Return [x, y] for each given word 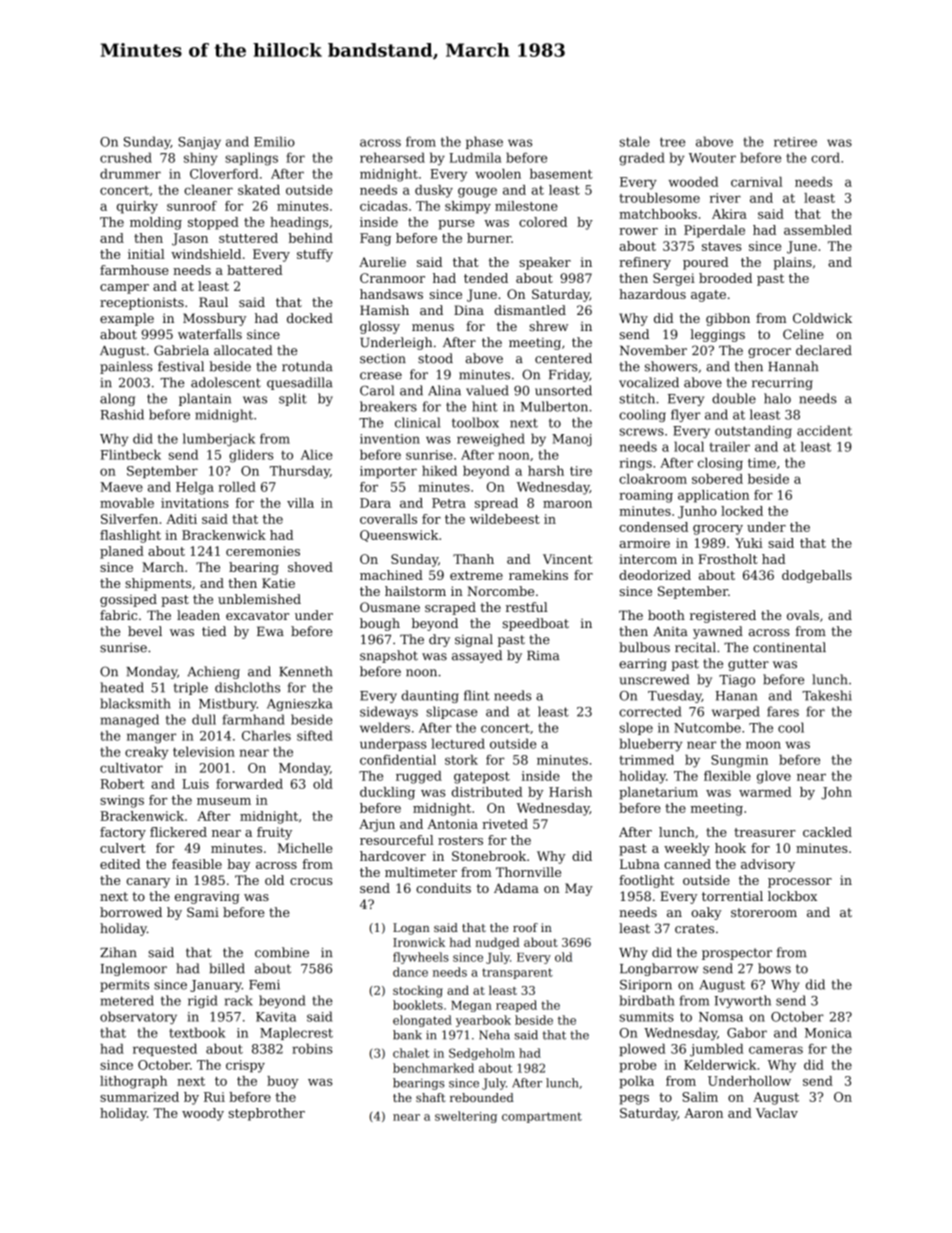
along [117, 399]
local [689, 446]
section [383, 359]
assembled [818, 230]
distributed [487, 792]
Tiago [737, 681]
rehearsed [392, 157]
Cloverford [224, 174]
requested [165, 1049]
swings [122, 801]
